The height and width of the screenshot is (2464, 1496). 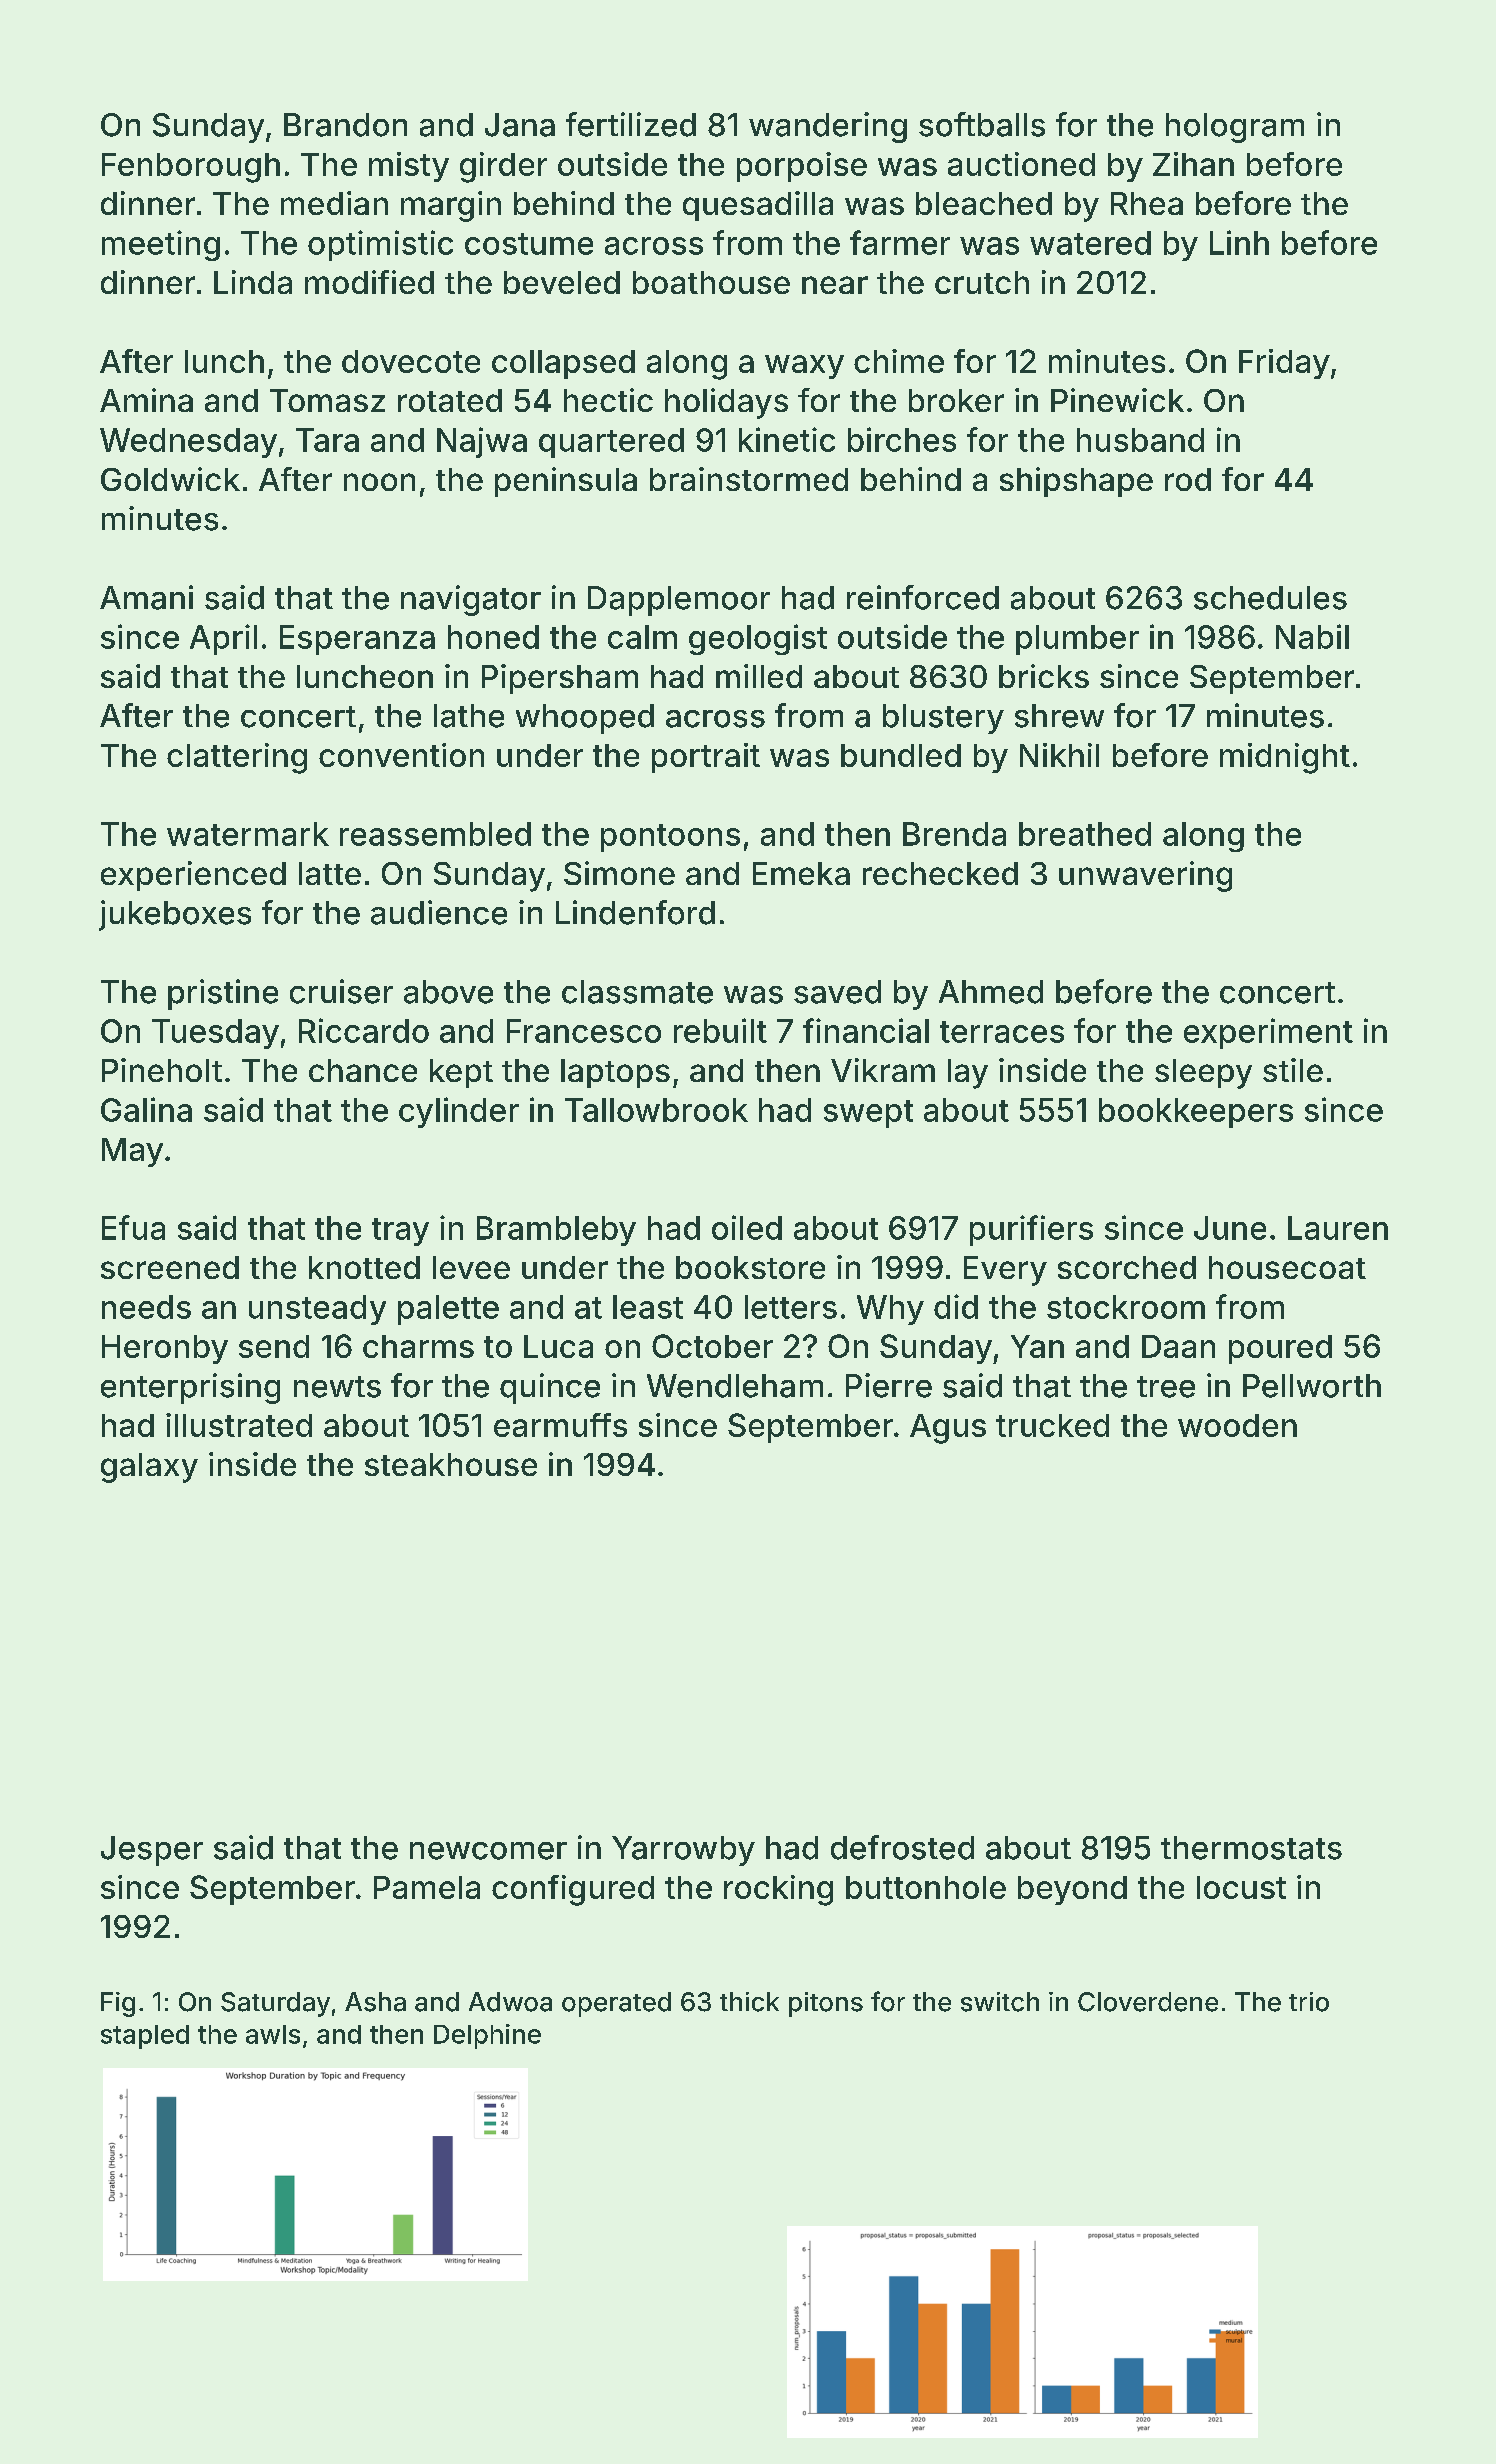 What do you see at coordinates (648, 1307) in the screenshot?
I see `least` at bounding box center [648, 1307].
